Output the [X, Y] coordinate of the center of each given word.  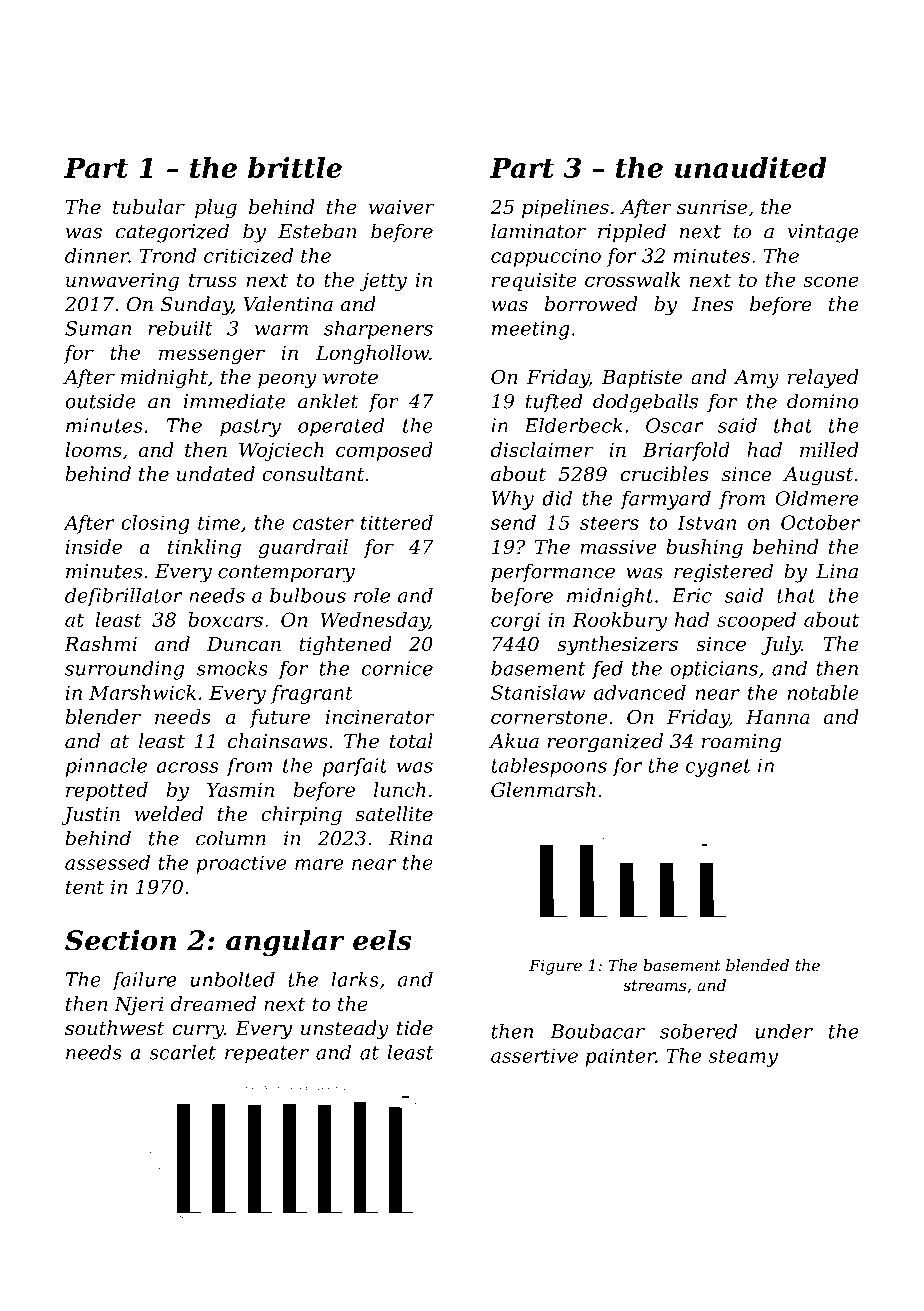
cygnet [718, 768]
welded [169, 814]
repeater [267, 1055]
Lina [837, 571]
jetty [383, 282]
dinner [97, 255]
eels [382, 940]
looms [93, 449]
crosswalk [633, 279]
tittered [397, 522]
